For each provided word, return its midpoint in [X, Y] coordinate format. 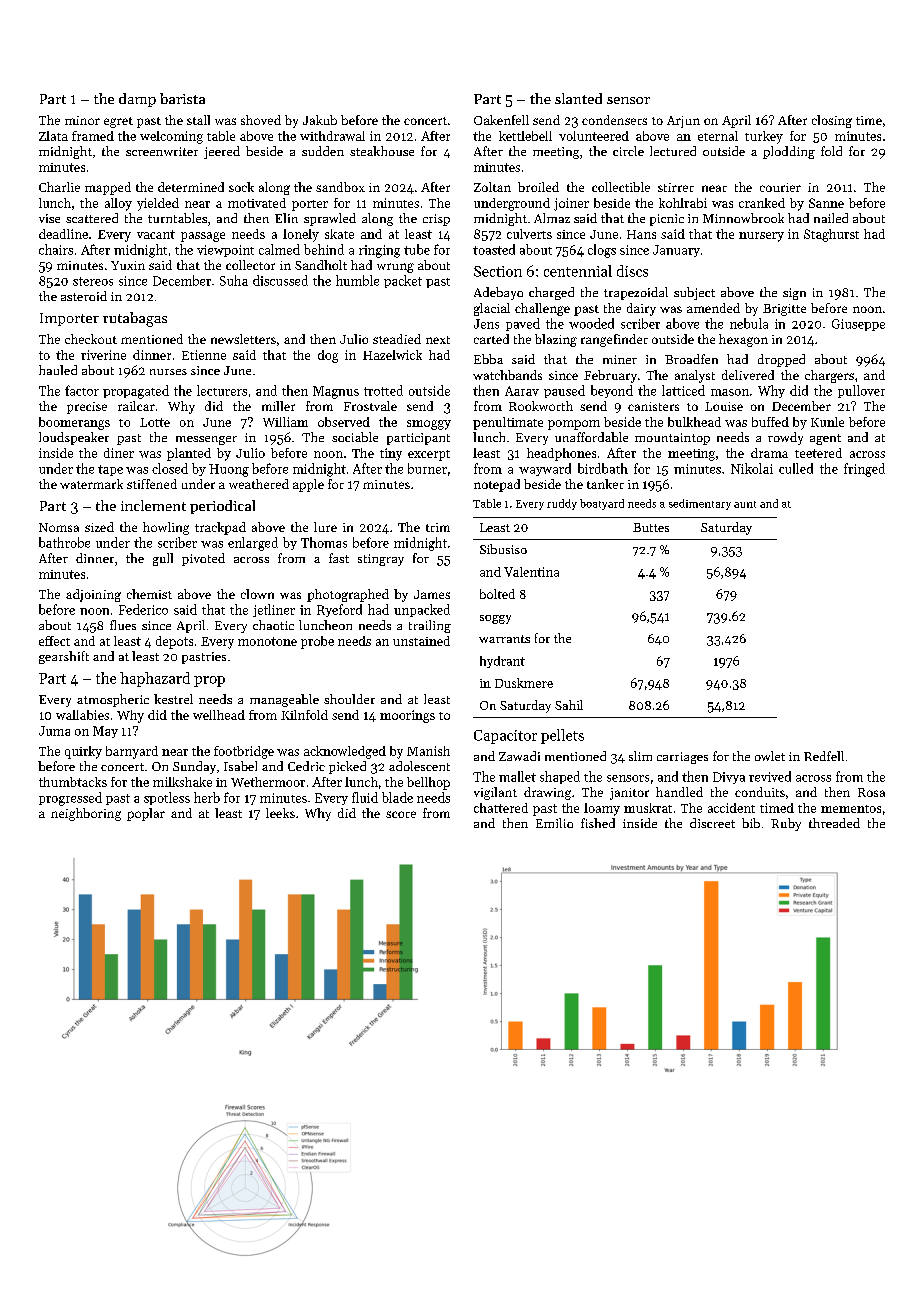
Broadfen [691, 359]
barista [182, 98]
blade [397, 797]
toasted [494, 249]
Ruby [786, 824]
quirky [83, 752]
